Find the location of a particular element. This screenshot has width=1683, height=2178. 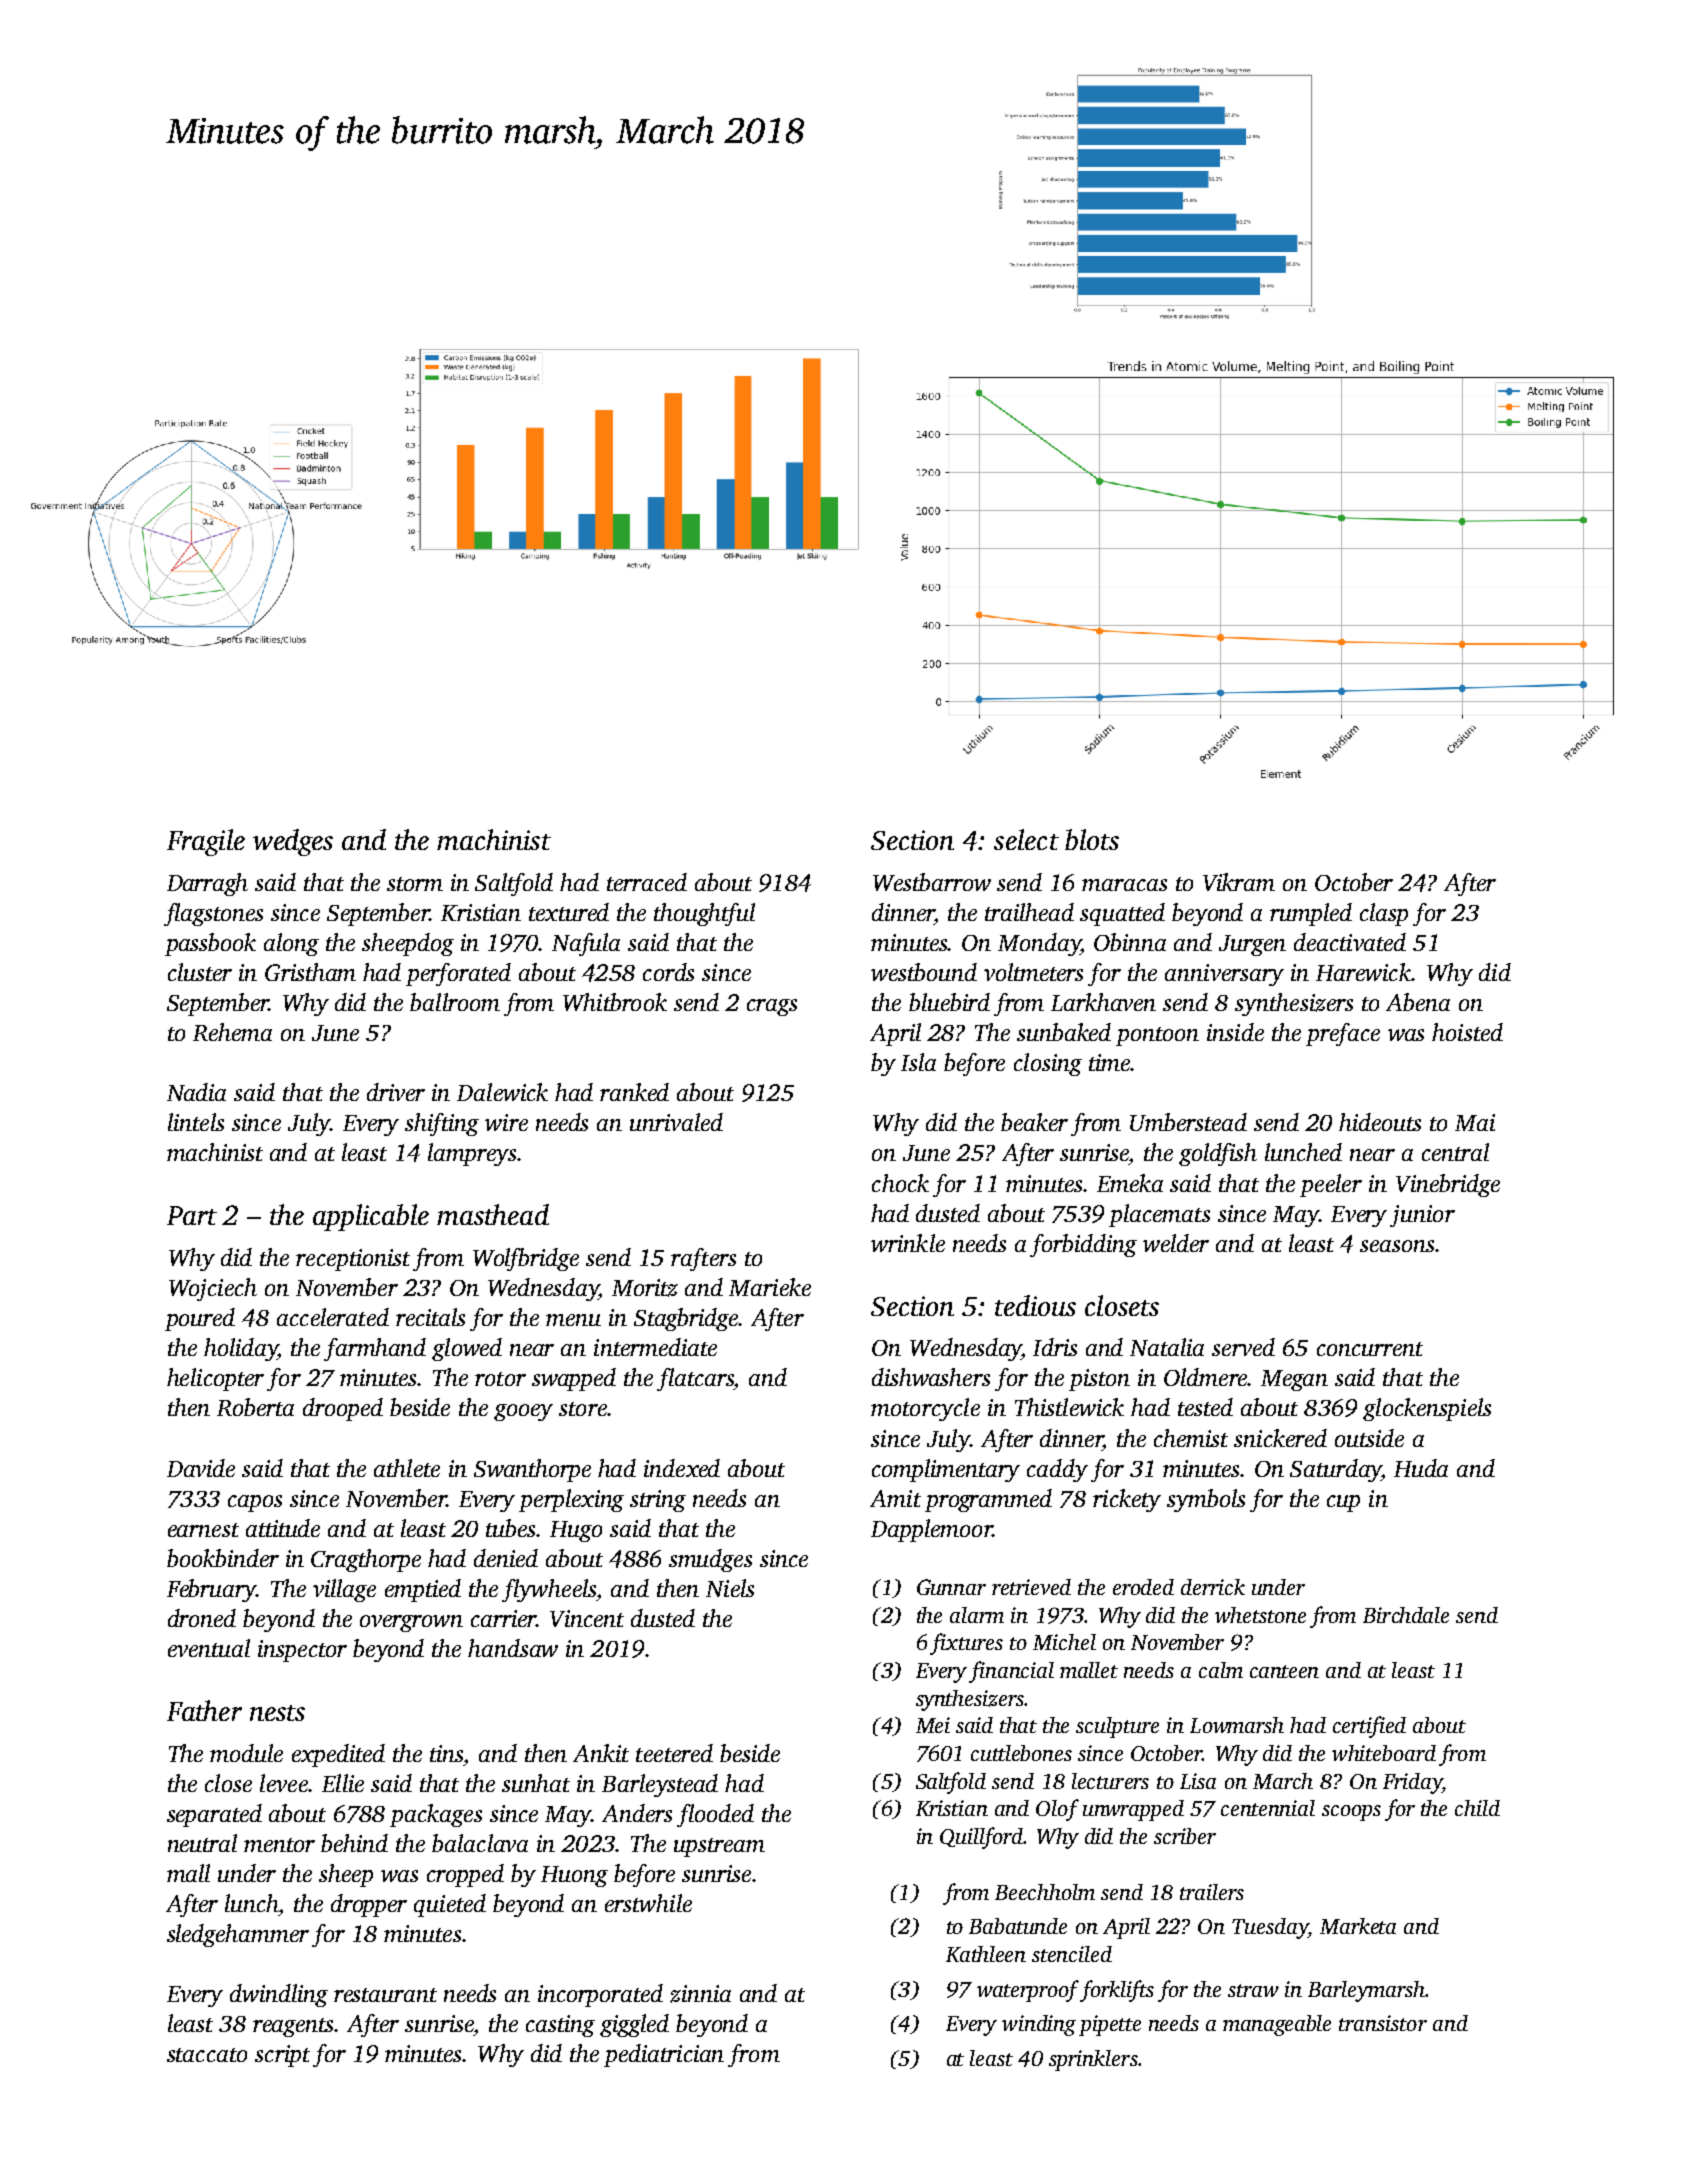

Nadia is located at coordinates (196, 1092).
